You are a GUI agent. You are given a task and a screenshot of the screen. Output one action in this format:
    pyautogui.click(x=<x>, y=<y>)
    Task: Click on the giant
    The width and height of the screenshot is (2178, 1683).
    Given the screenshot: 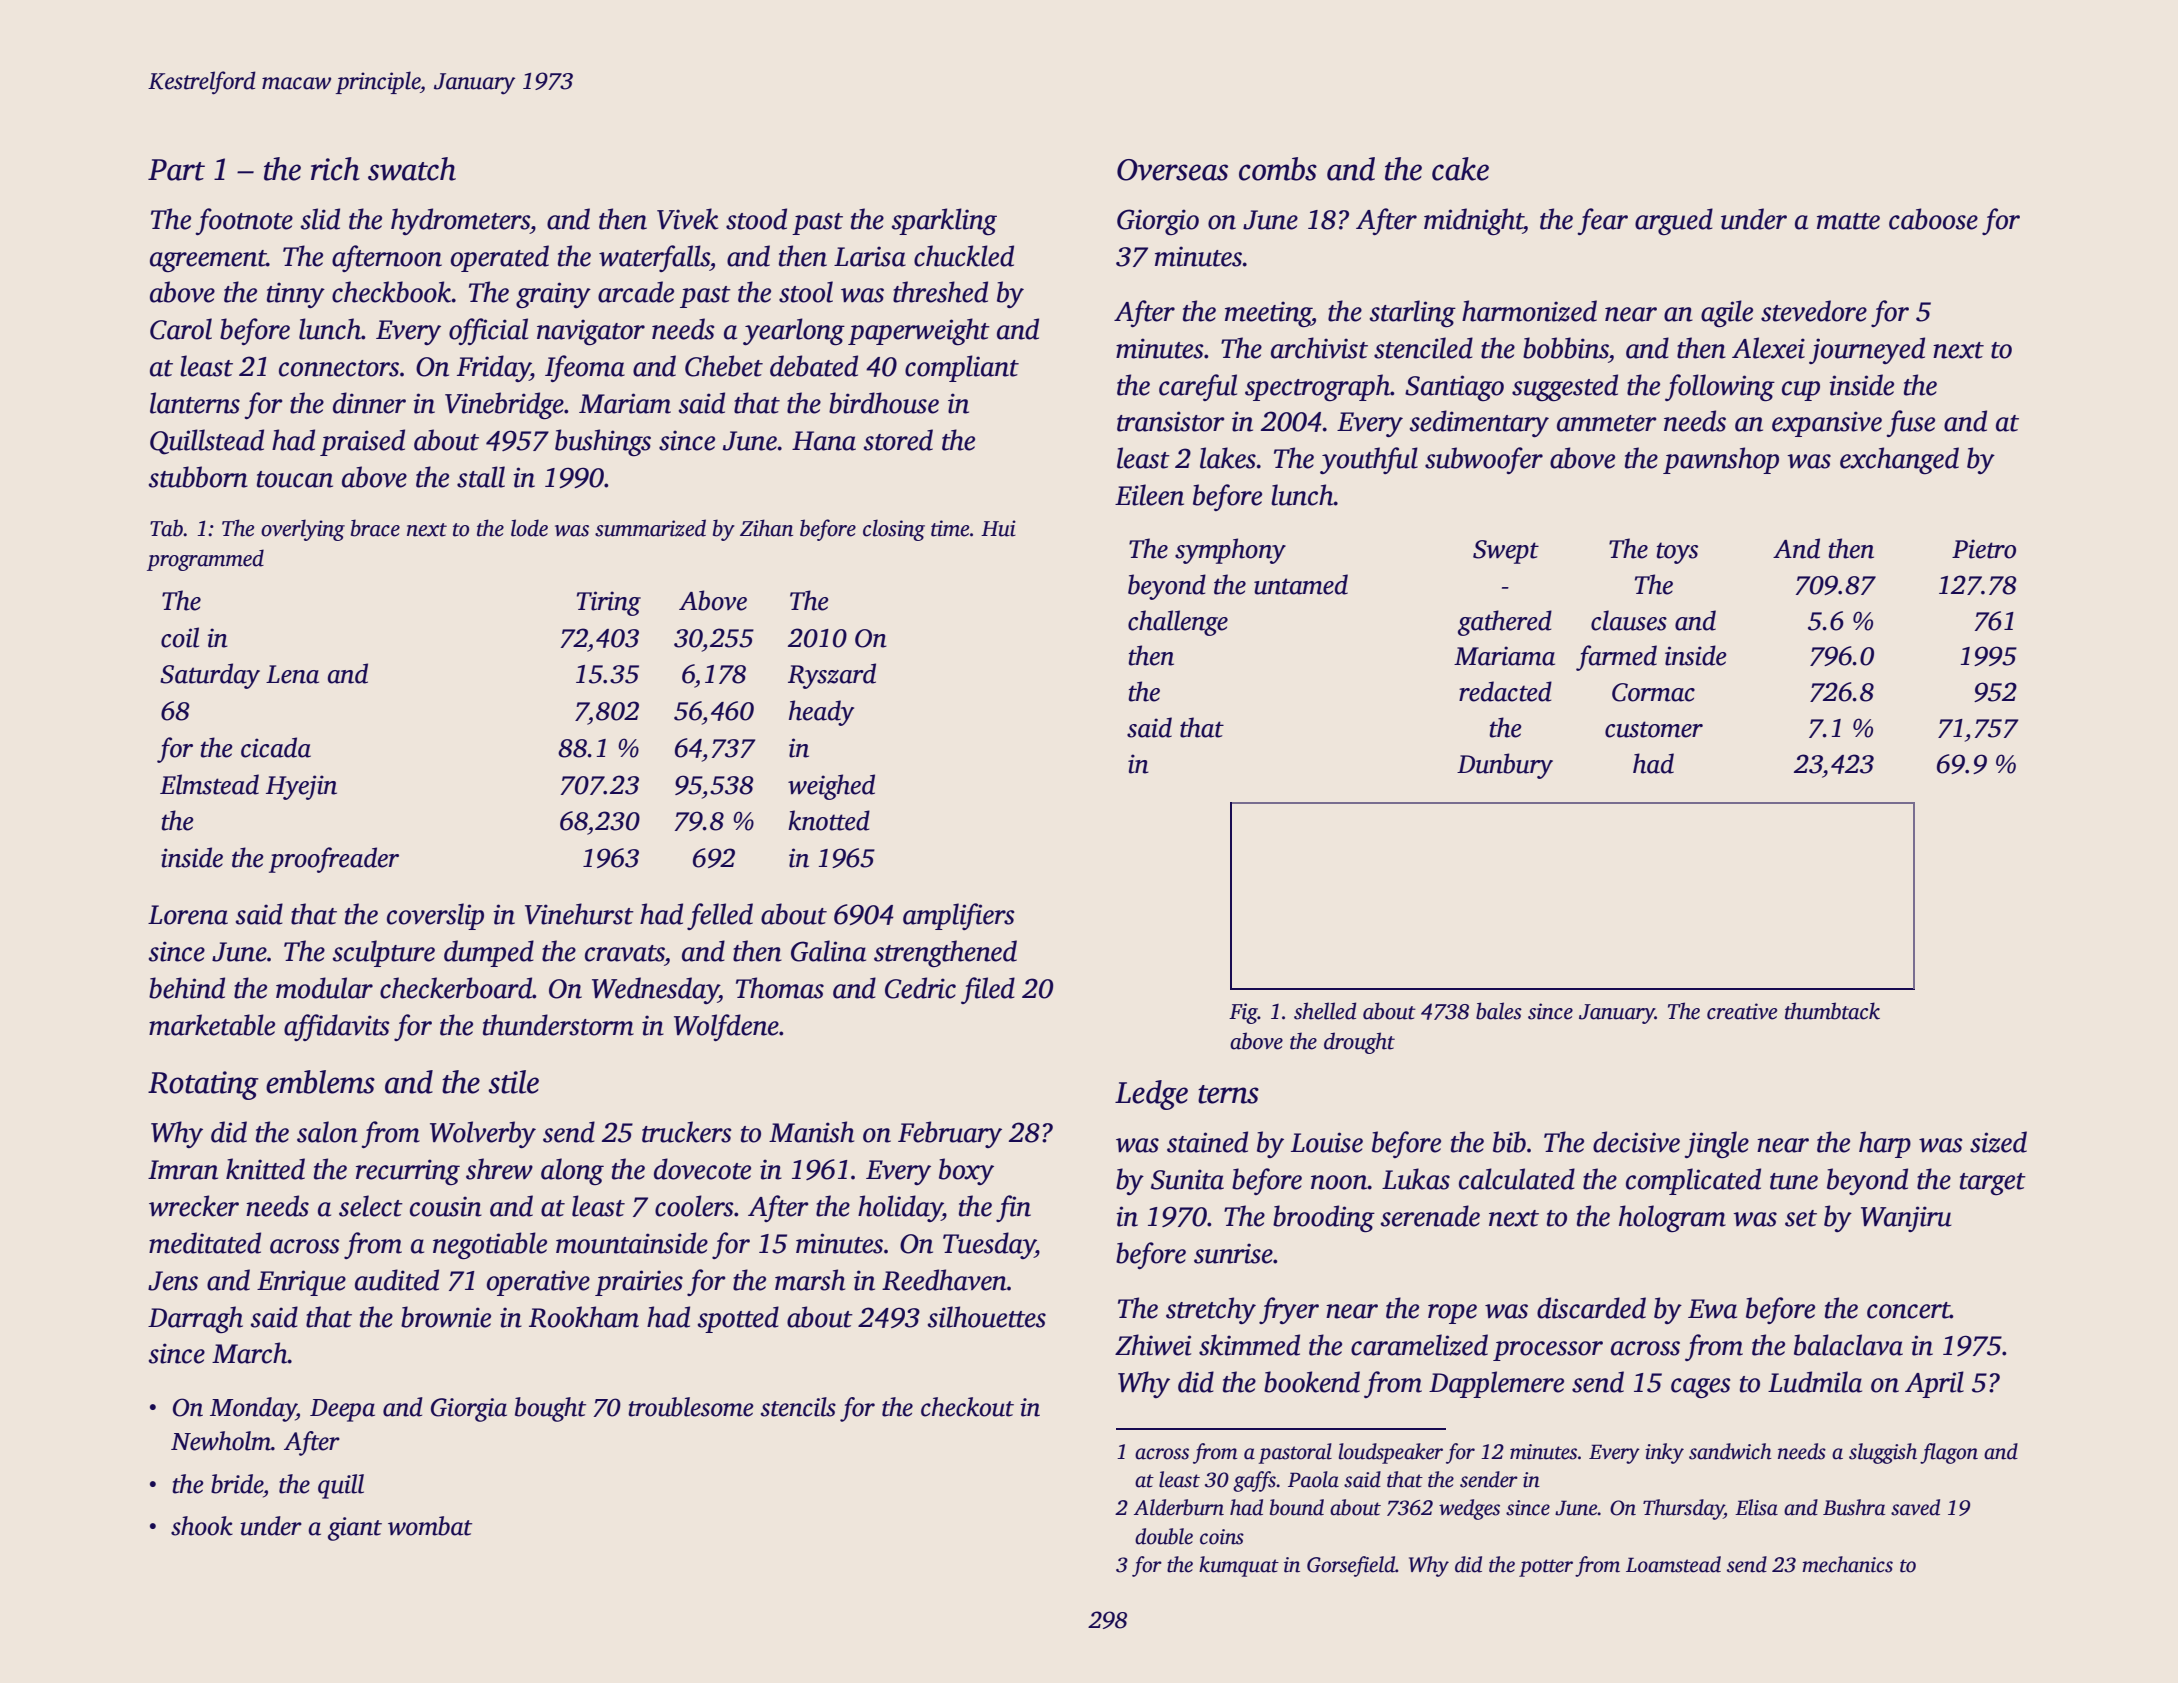 What is the action you would take?
    pyautogui.click(x=355, y=1529)
